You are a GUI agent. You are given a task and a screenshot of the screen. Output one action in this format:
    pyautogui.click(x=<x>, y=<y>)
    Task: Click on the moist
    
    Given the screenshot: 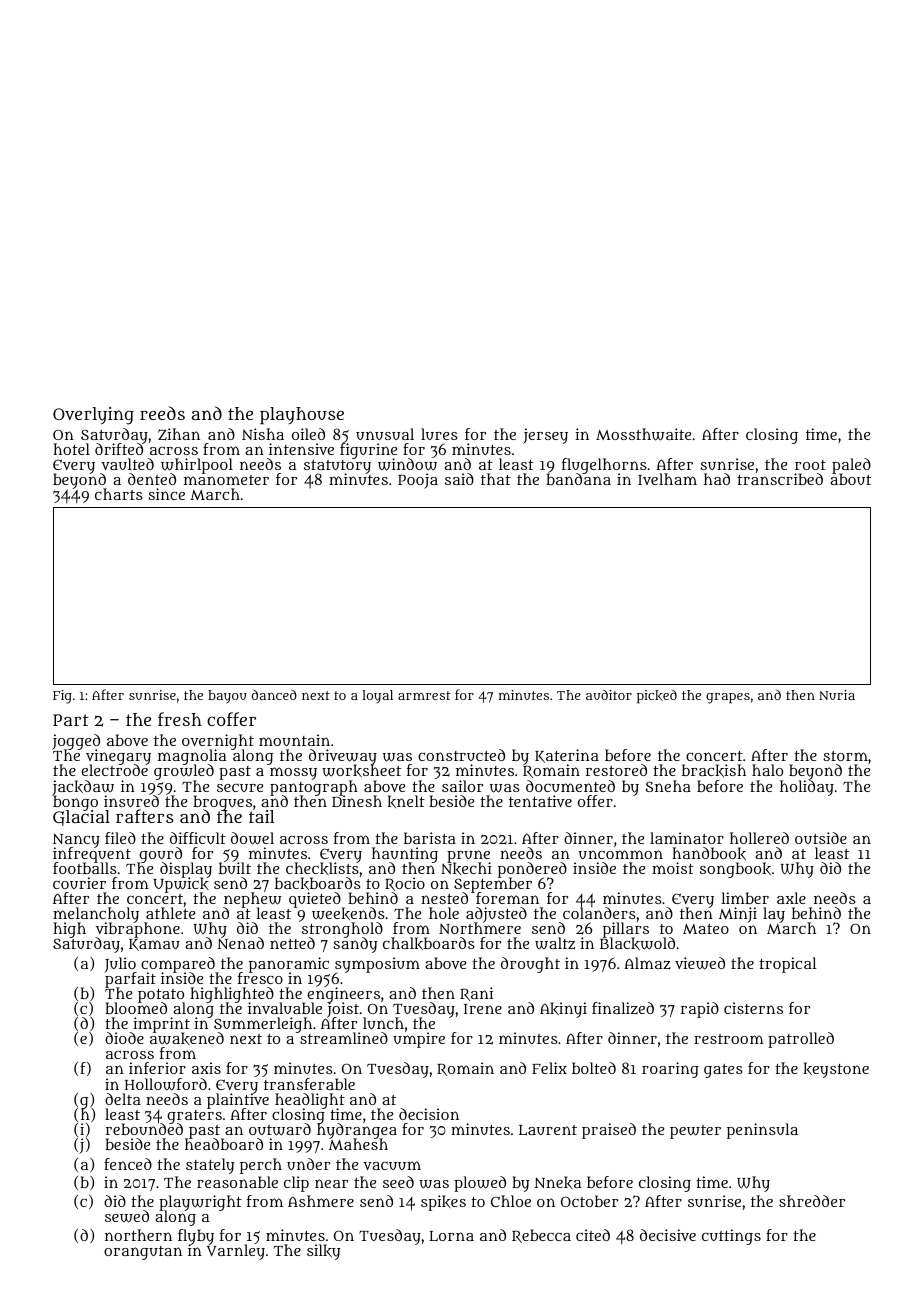 What is the action you would take?
    pyautogui.click(x=673, y=868)
